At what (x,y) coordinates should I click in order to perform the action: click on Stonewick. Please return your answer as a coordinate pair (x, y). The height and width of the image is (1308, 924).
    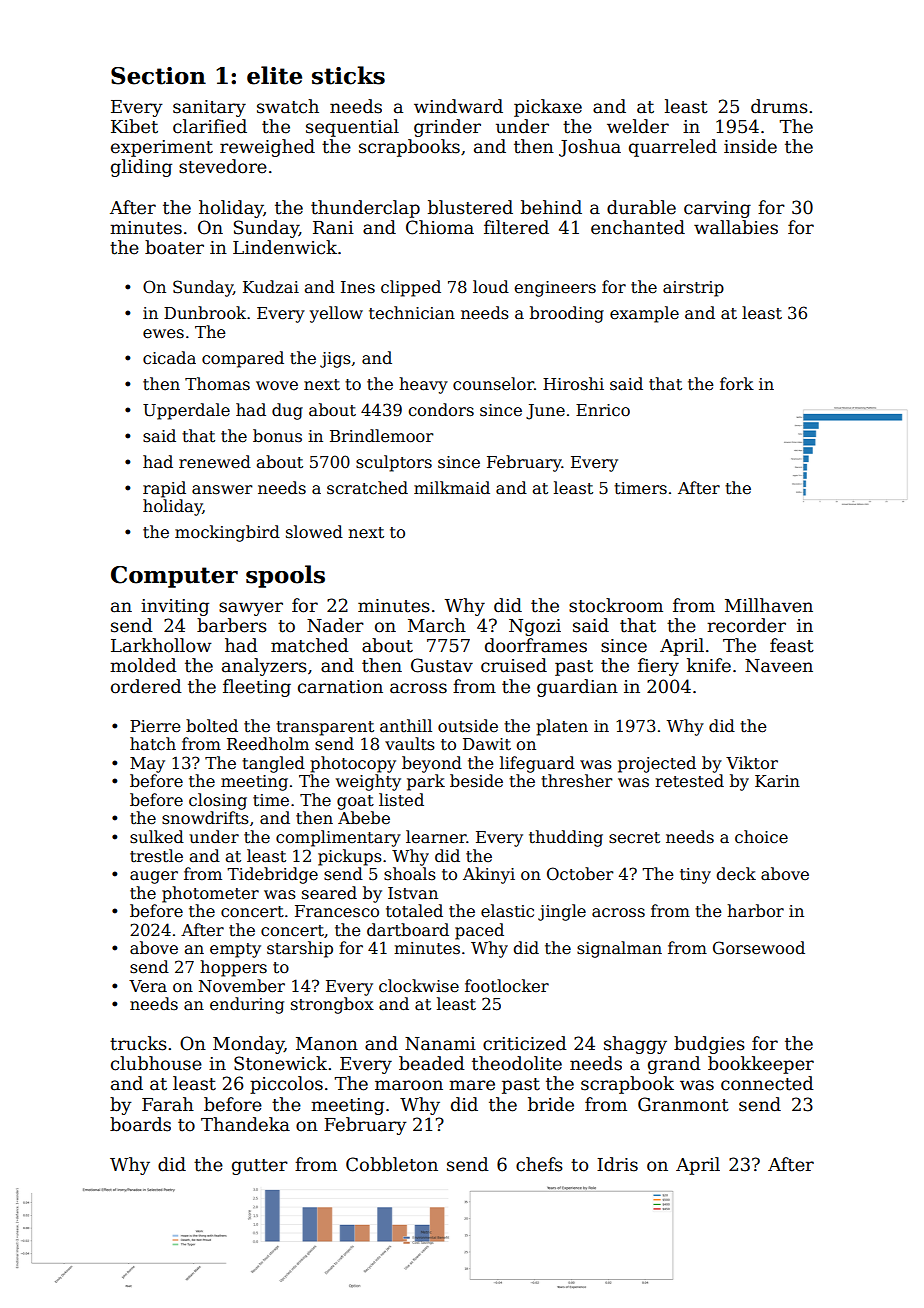
    Looking at the image, I should click on (280, 1063).
